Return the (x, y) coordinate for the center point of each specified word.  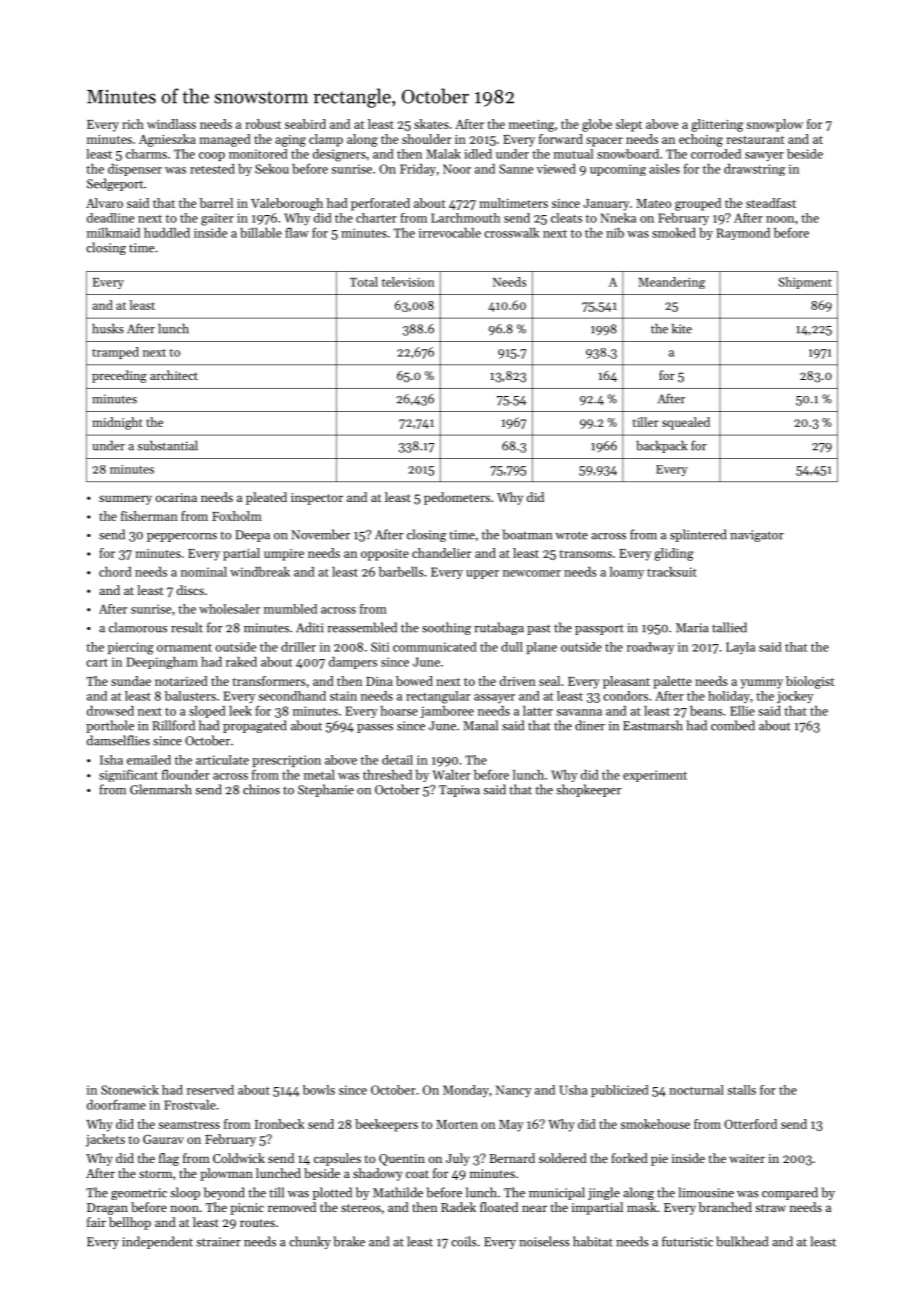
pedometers (457, 498)
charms (146, 154)
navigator (757, 536)
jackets (105, 1140)
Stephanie (326, 790)
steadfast (771, 203)
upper (482, 574)
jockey (795, 697)
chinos (261, 789)
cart (97, 662)
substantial (167, 445)
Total (364, 282)
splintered (698, 535)
